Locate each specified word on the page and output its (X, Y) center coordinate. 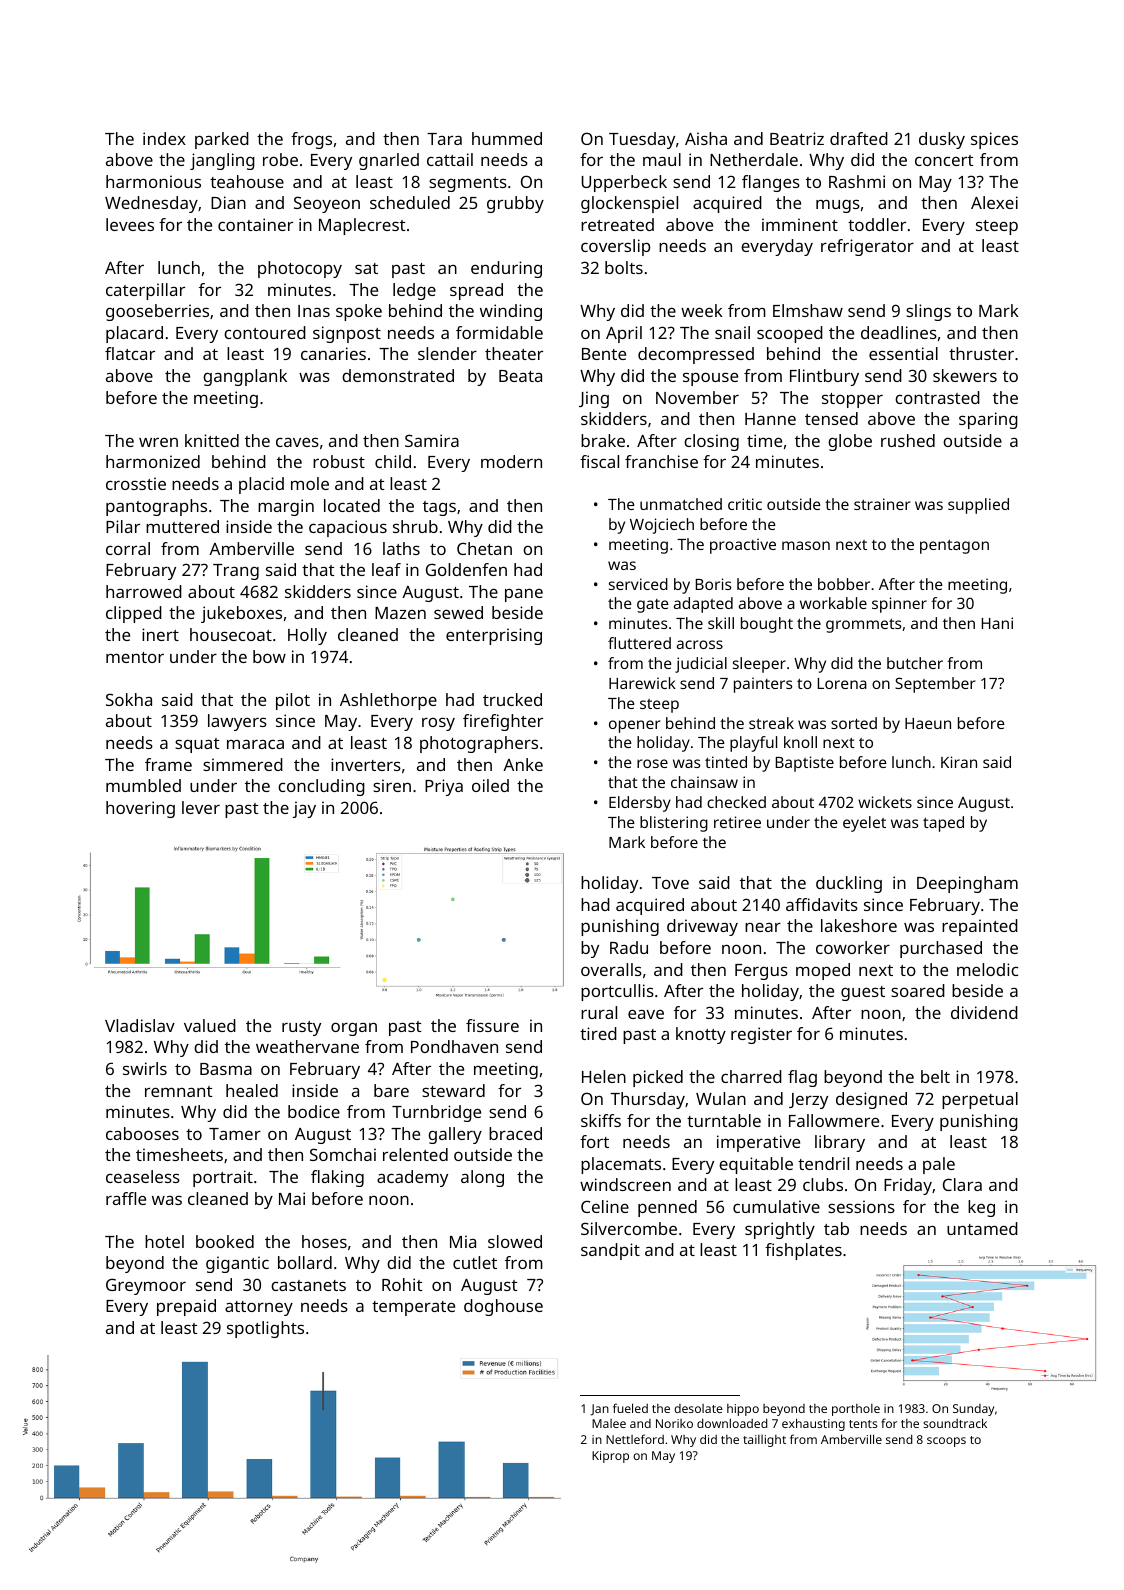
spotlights (265, 1329)
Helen (604, 1076)
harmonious (153, 181)
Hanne (770, 419)
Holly (307, 636)
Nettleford (635, 1439)
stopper (852, 400)
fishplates (803, 1251)
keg (981, 1208)
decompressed (696, 355)
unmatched (681, 504)
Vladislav (140, 1025)
